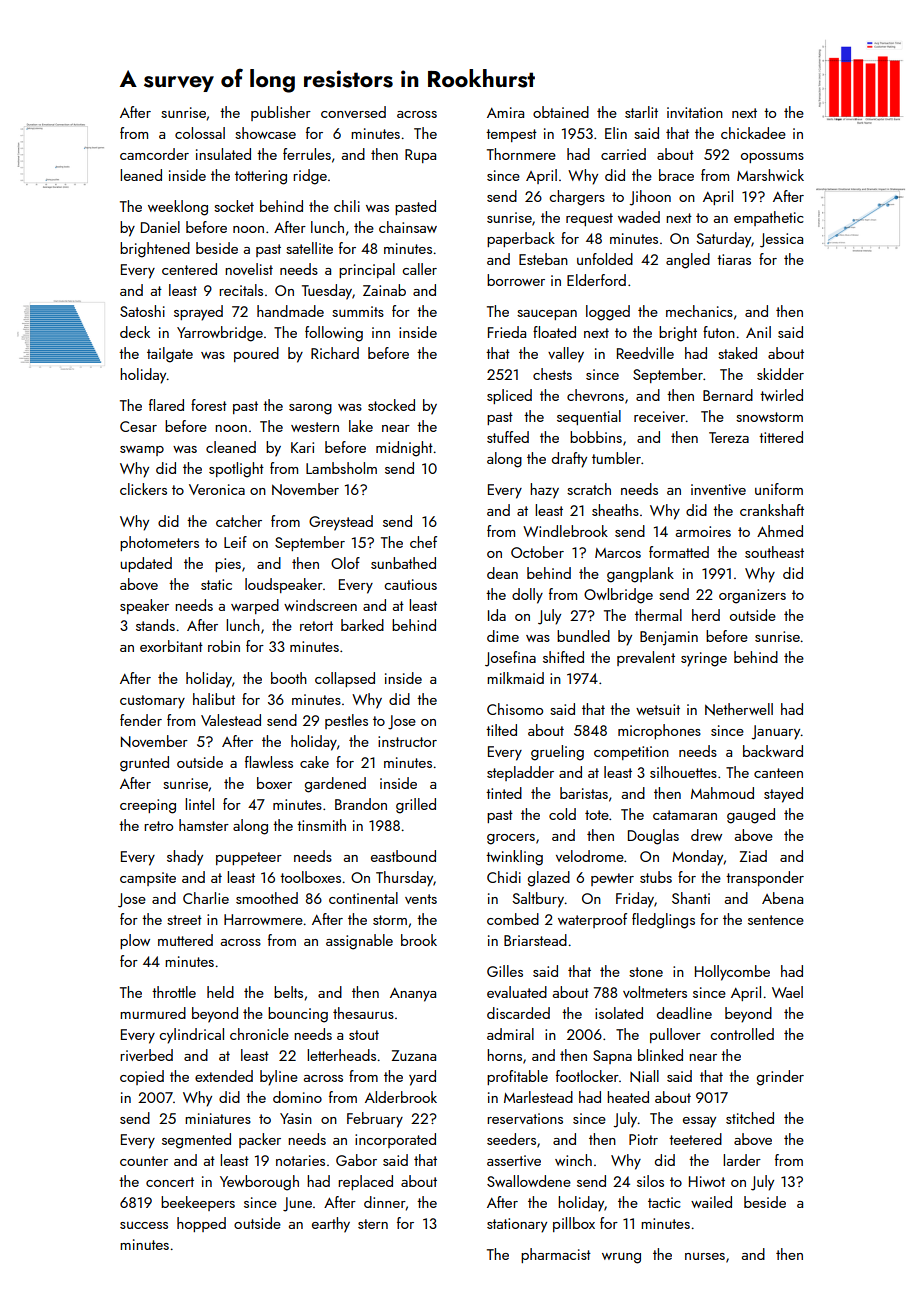 This document has height=1314, width=924. Describe the element at coordinates (144, 764) in the document. I see `grunted` at that location.
